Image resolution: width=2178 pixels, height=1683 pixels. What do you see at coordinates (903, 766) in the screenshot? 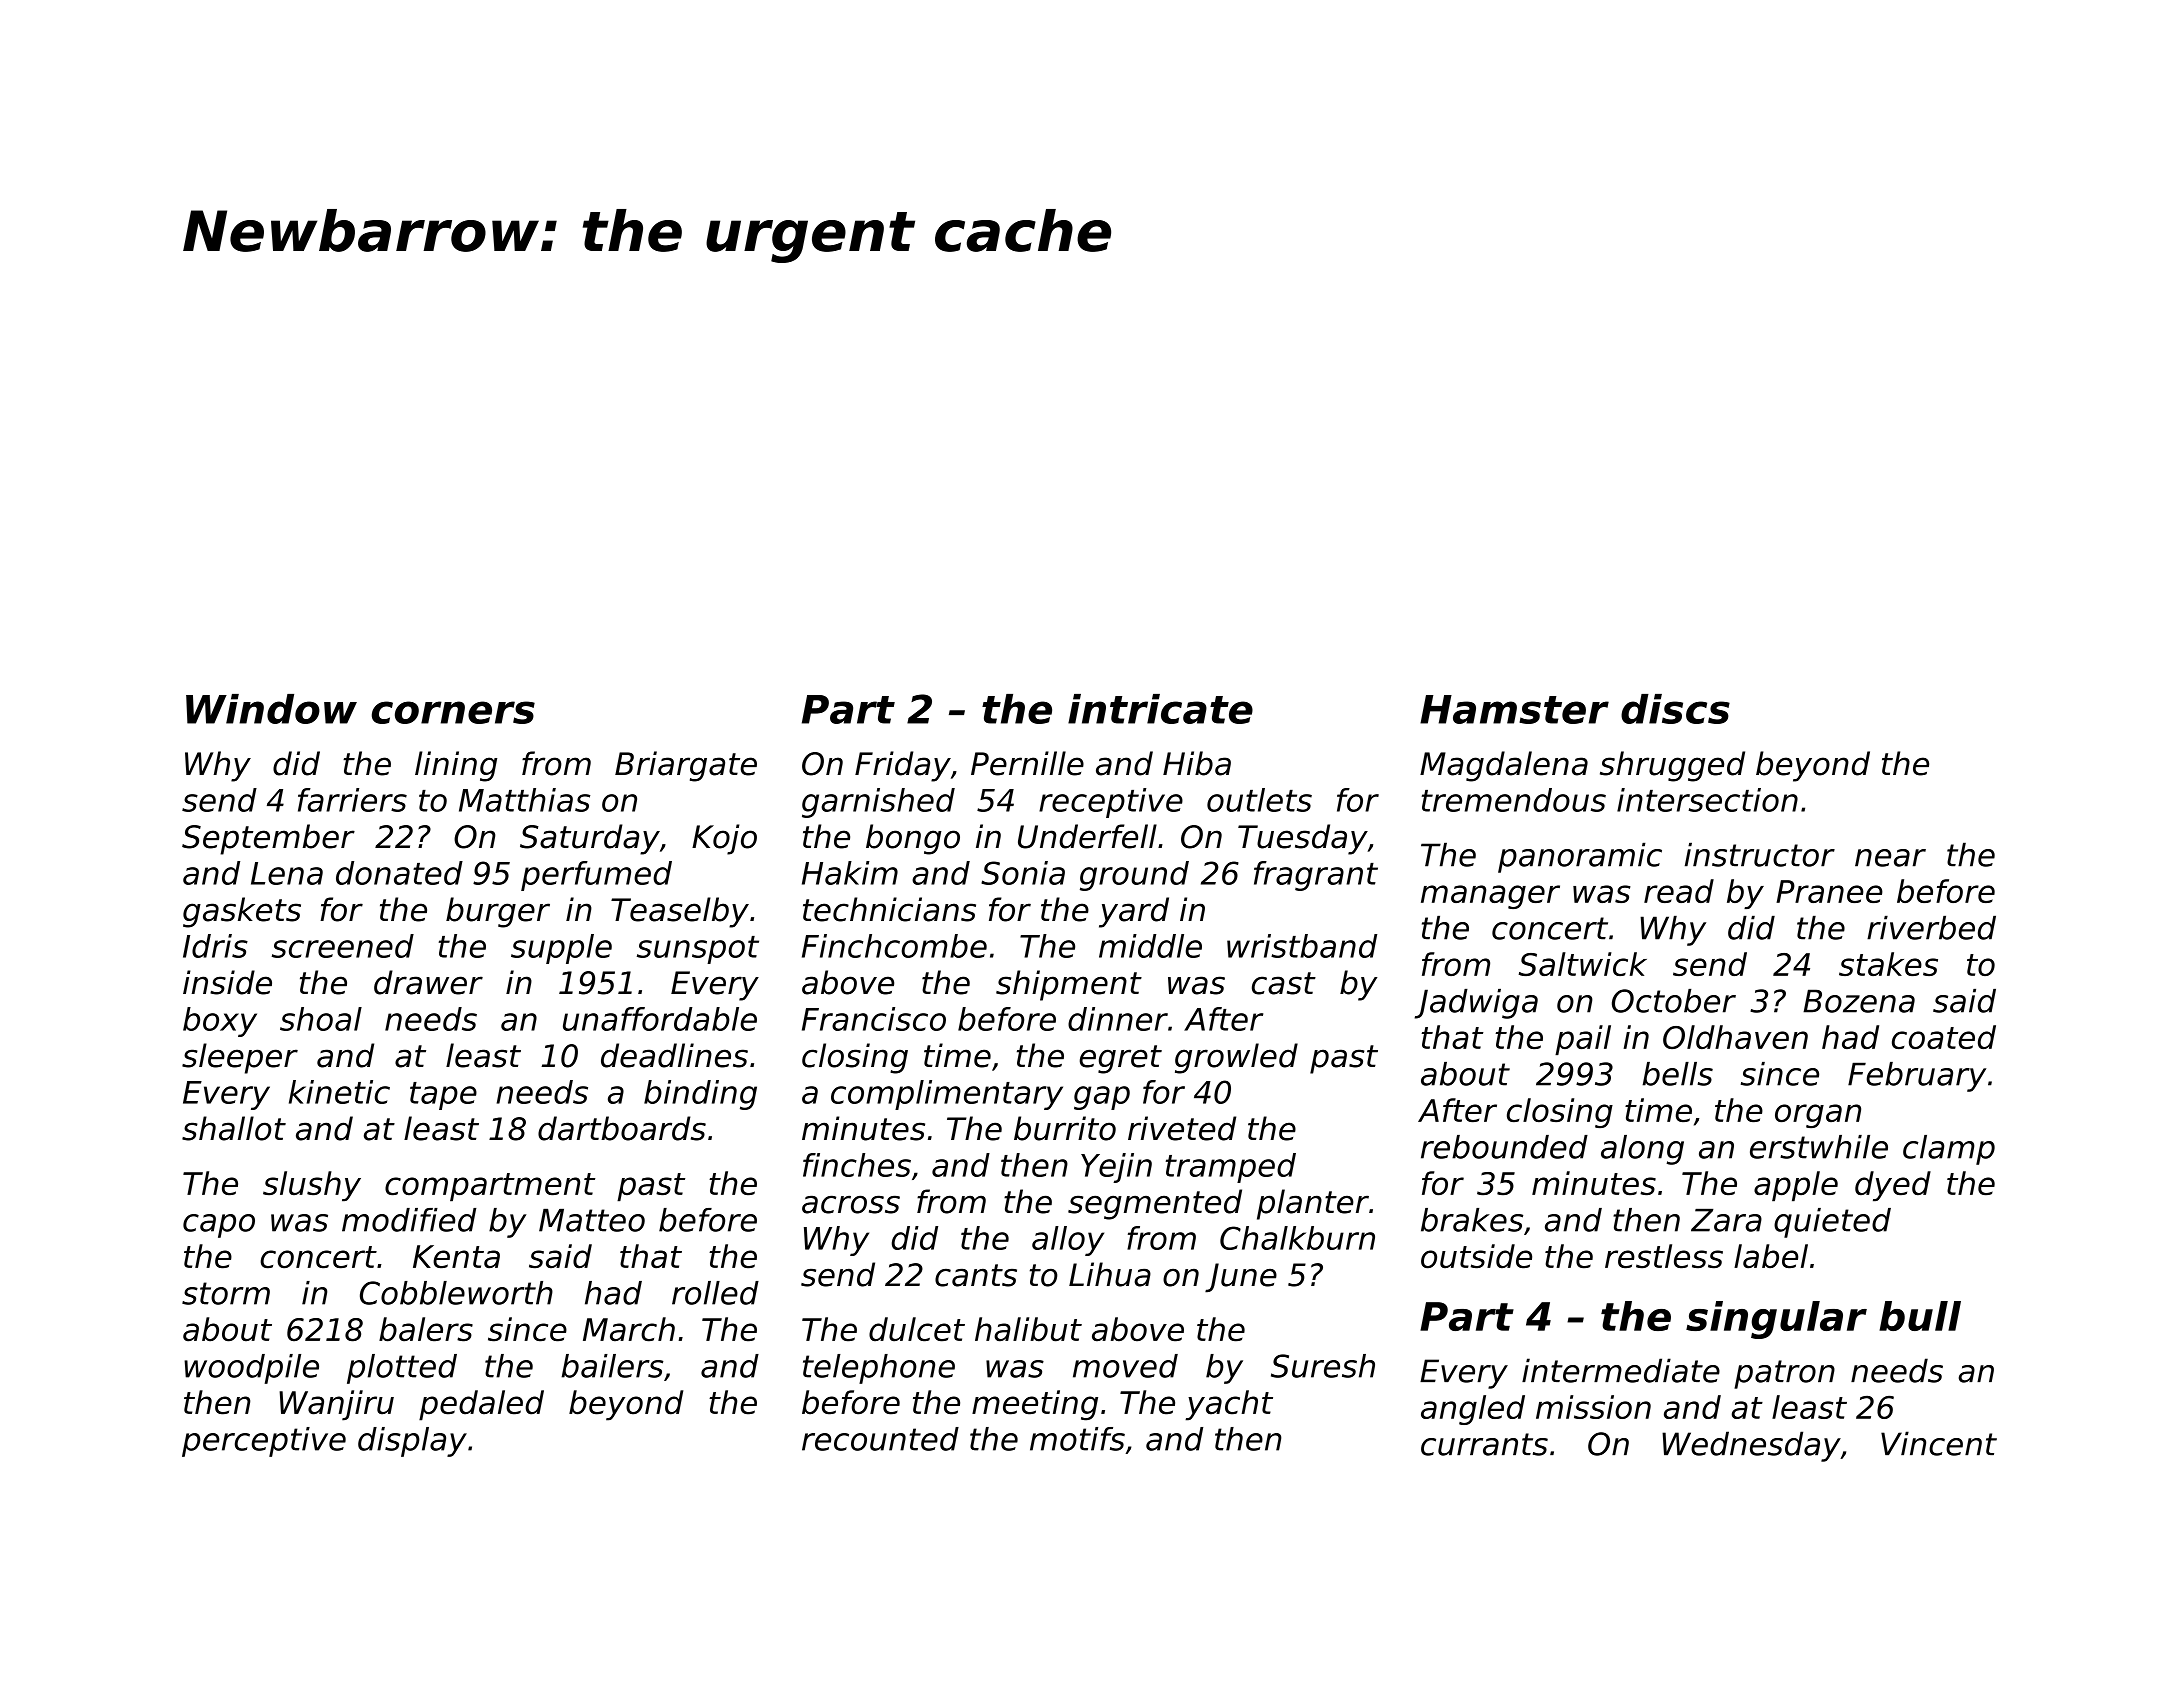
I see `Friday` at bounding box center [903, 766].
